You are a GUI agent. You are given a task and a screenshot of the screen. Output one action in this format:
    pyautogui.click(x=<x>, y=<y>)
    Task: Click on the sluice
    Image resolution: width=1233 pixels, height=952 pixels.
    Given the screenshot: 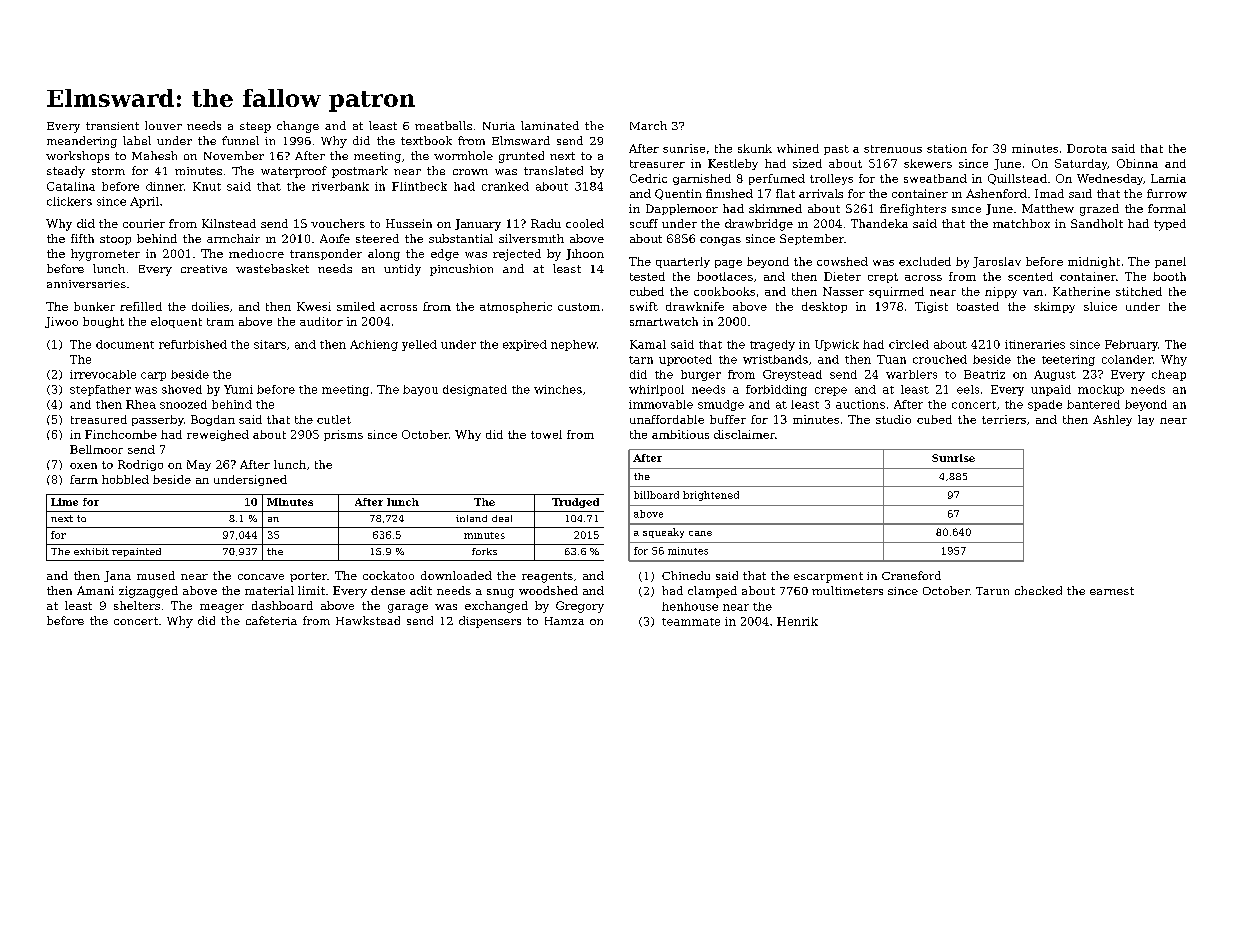 What is the action you would take?
    pyautogui.click(x=1100, y=306)
